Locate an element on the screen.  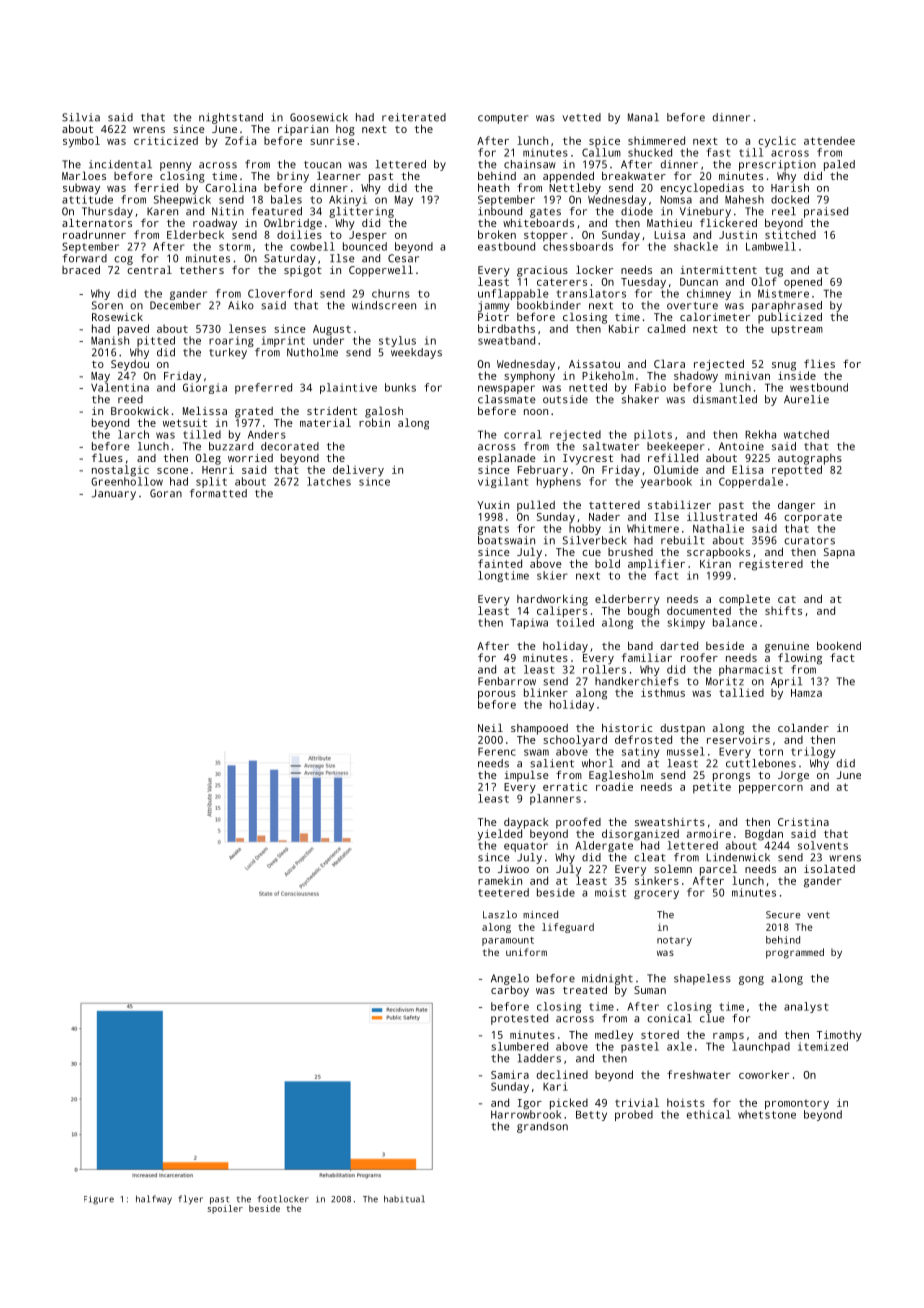
encyclopedias is located at coordinates (702, 189).
